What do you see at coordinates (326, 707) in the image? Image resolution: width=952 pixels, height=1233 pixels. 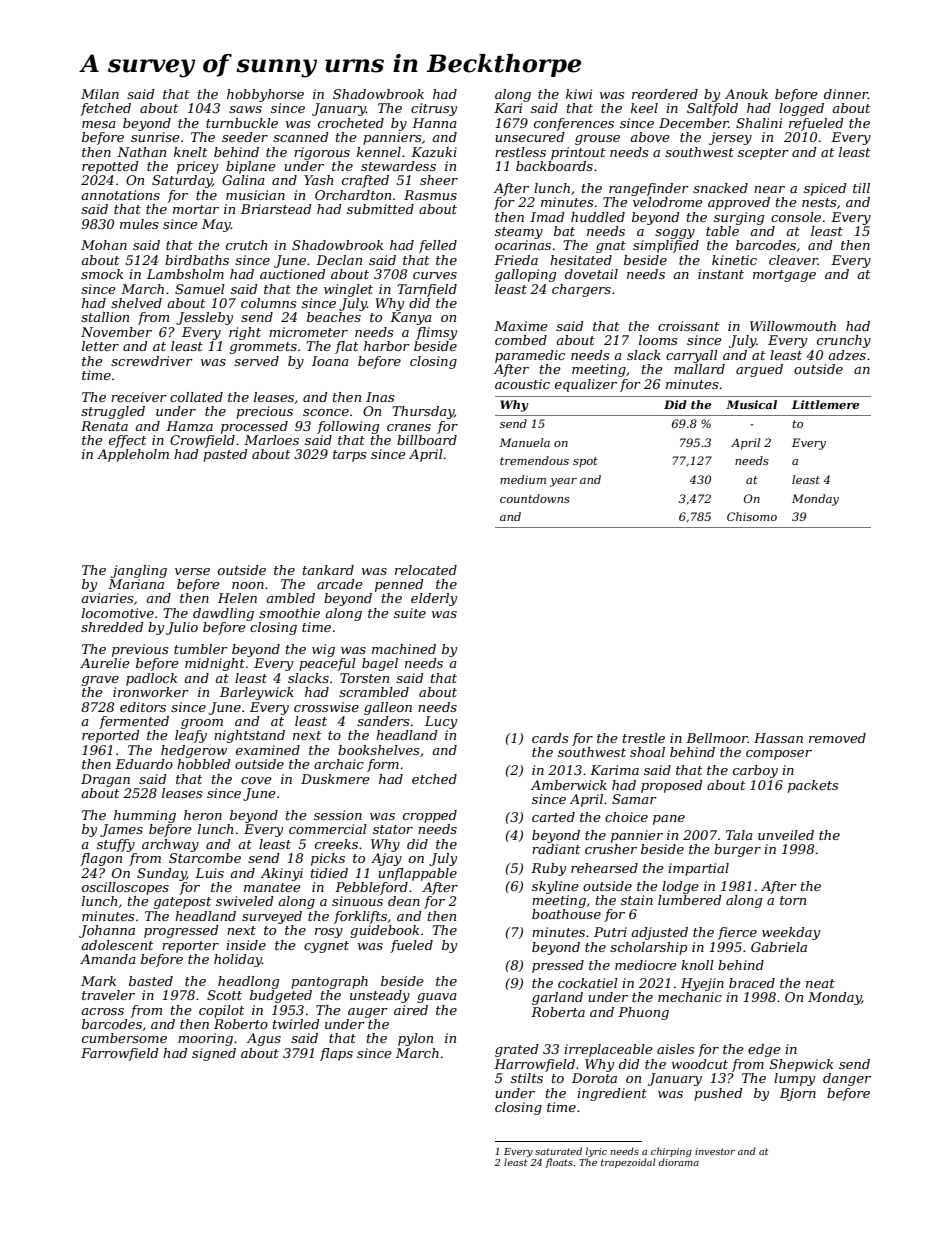 I see `crosswise` at bounding box center [326, 707].
